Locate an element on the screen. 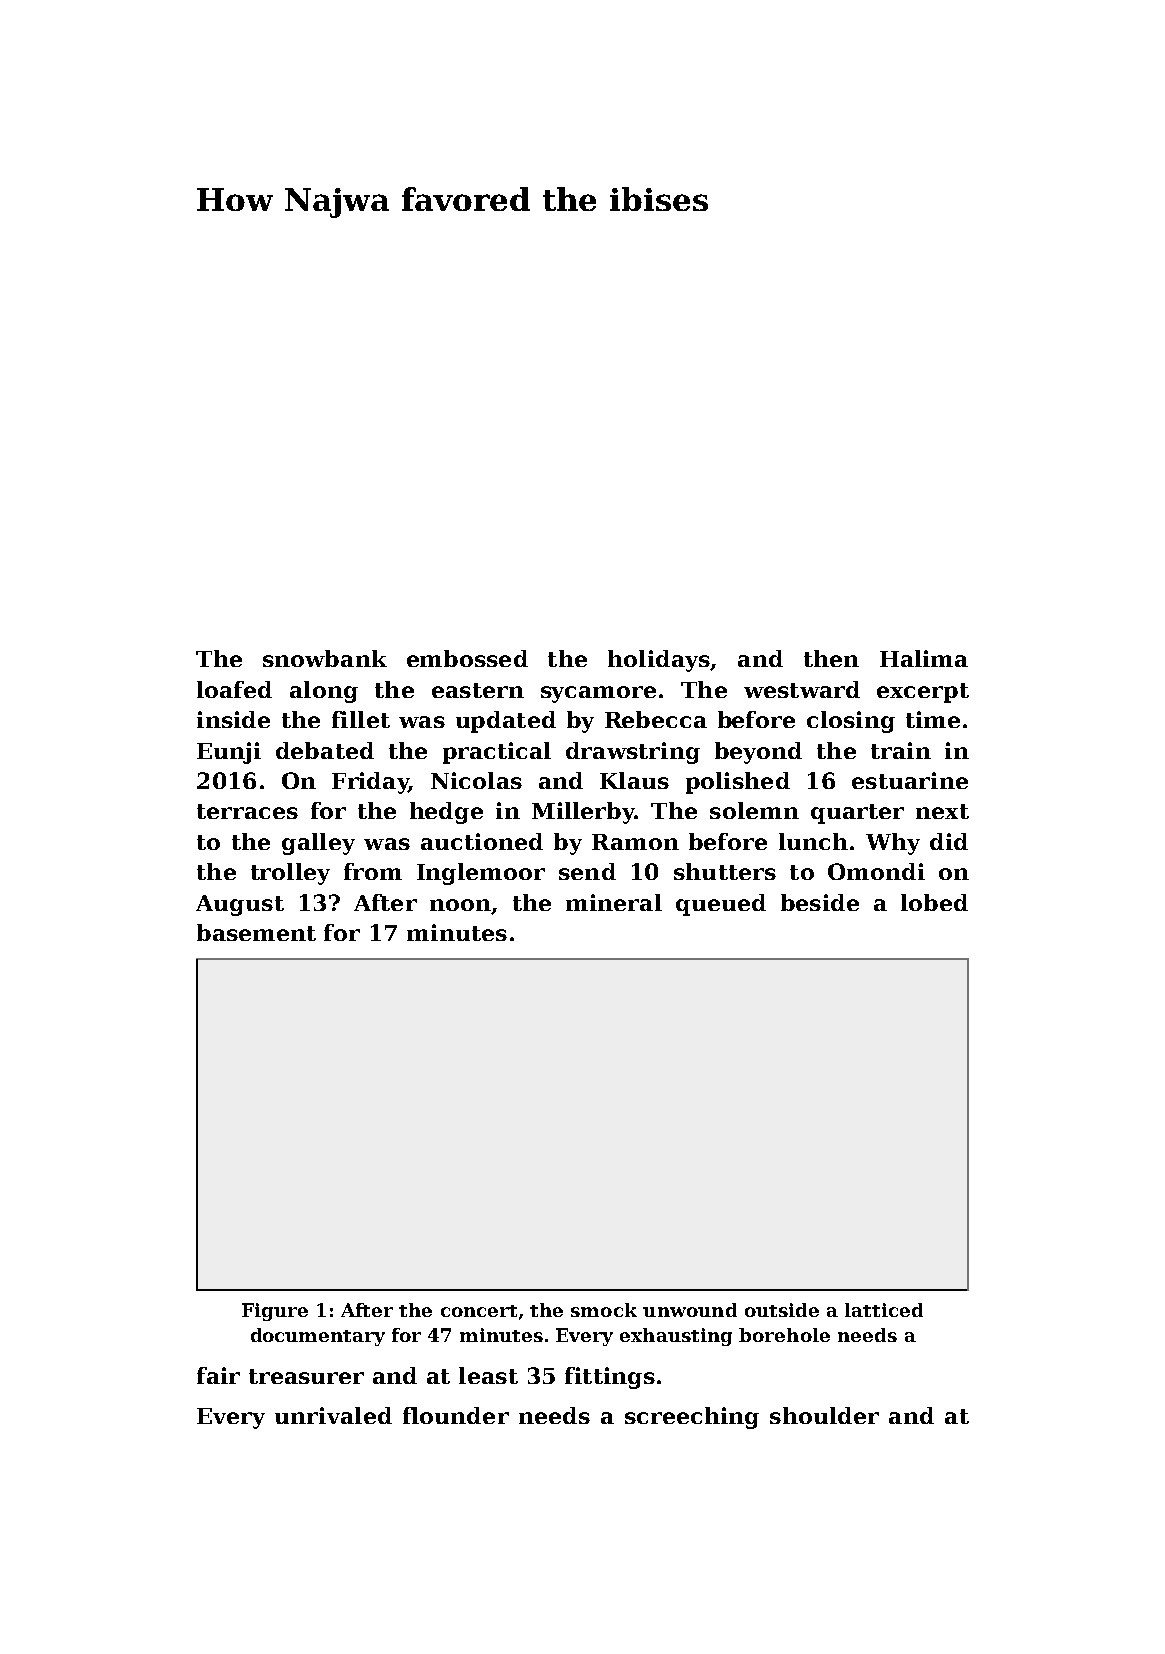 This screenshot has height=1654, width=1165. Why is located at coordinates (893, 844).
